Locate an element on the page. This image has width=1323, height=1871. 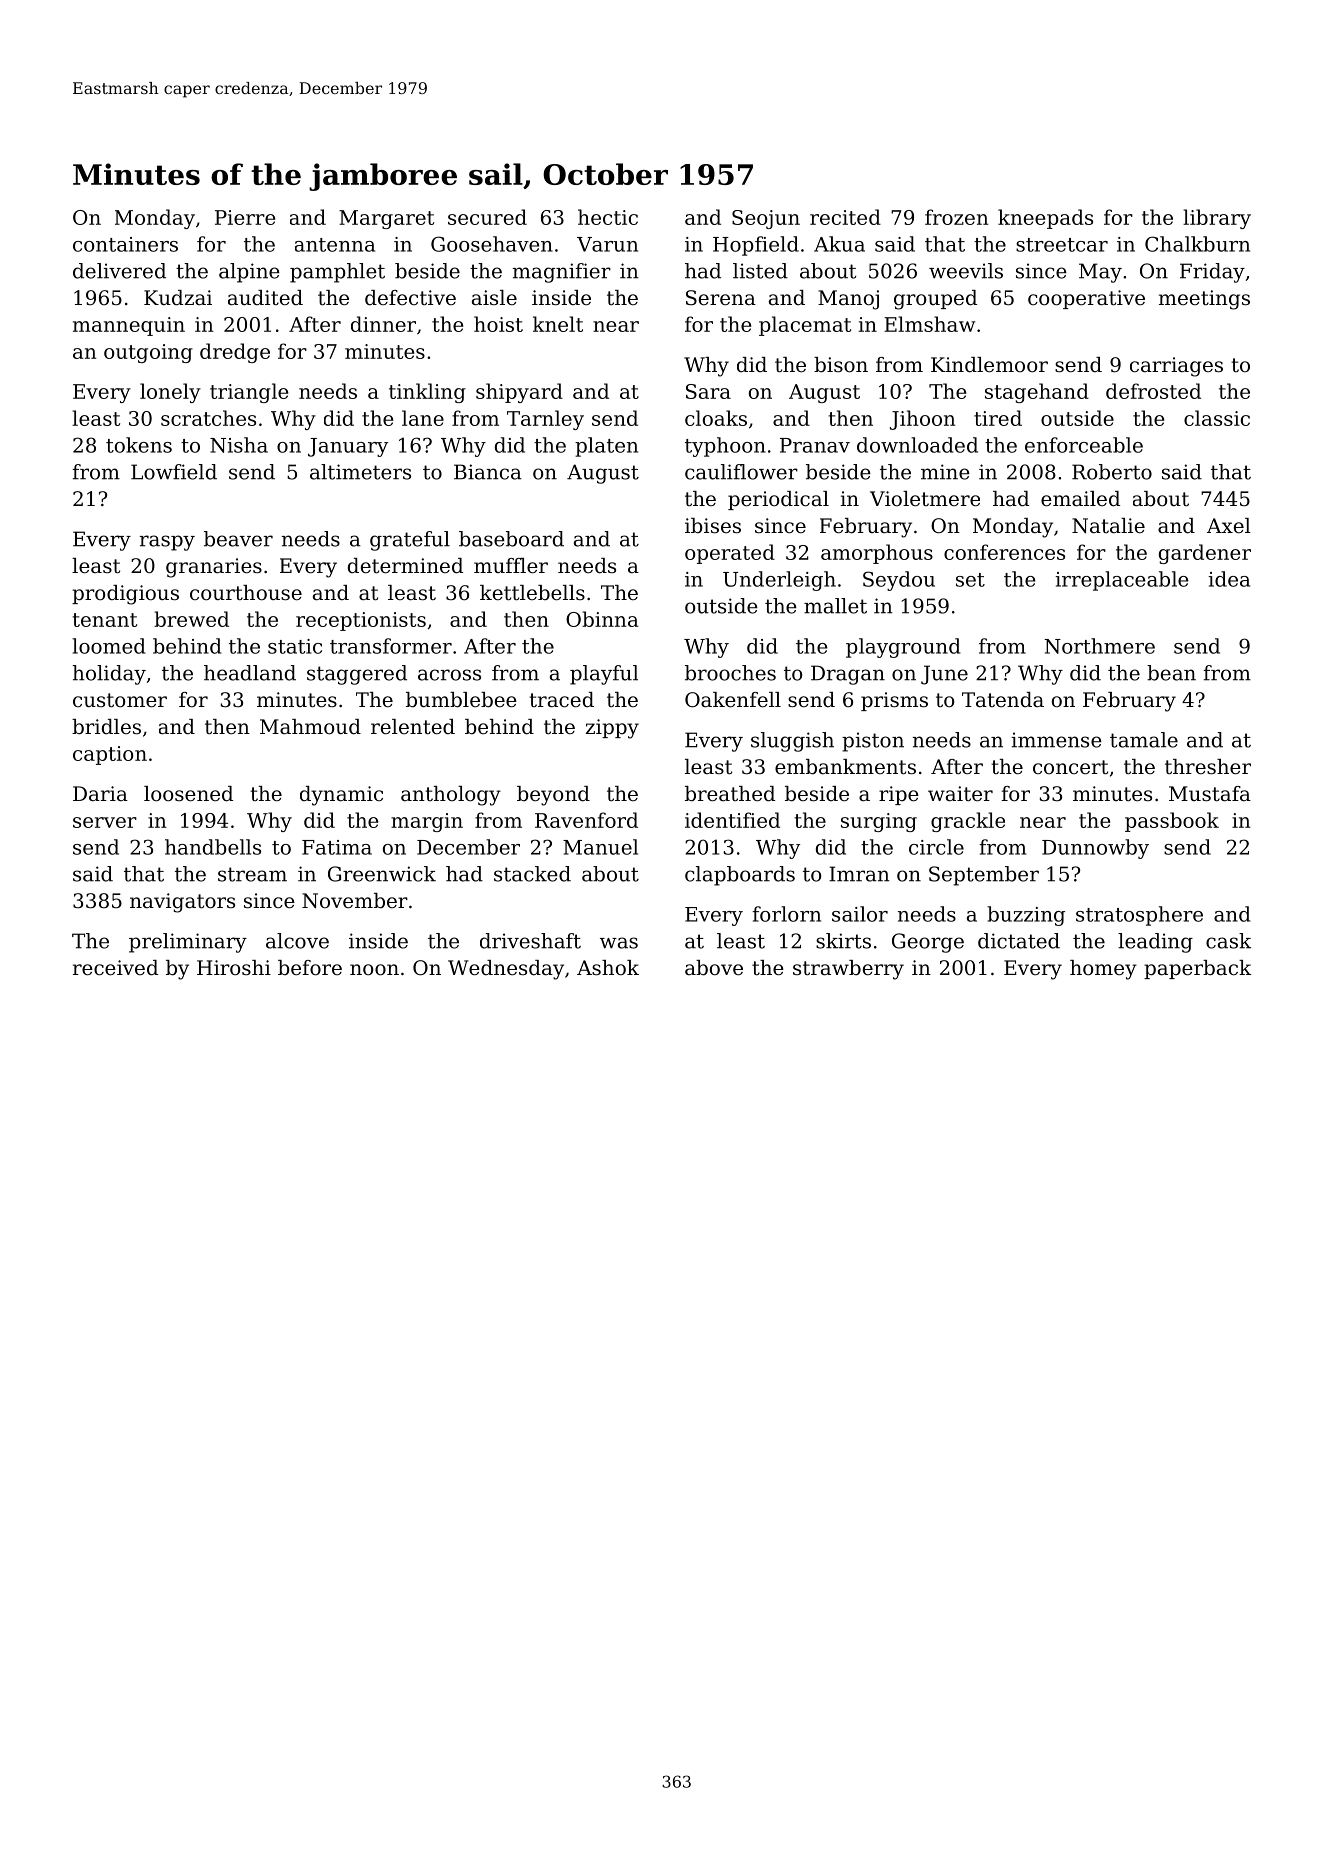
receptionists is located at coordinates (361, 621).
